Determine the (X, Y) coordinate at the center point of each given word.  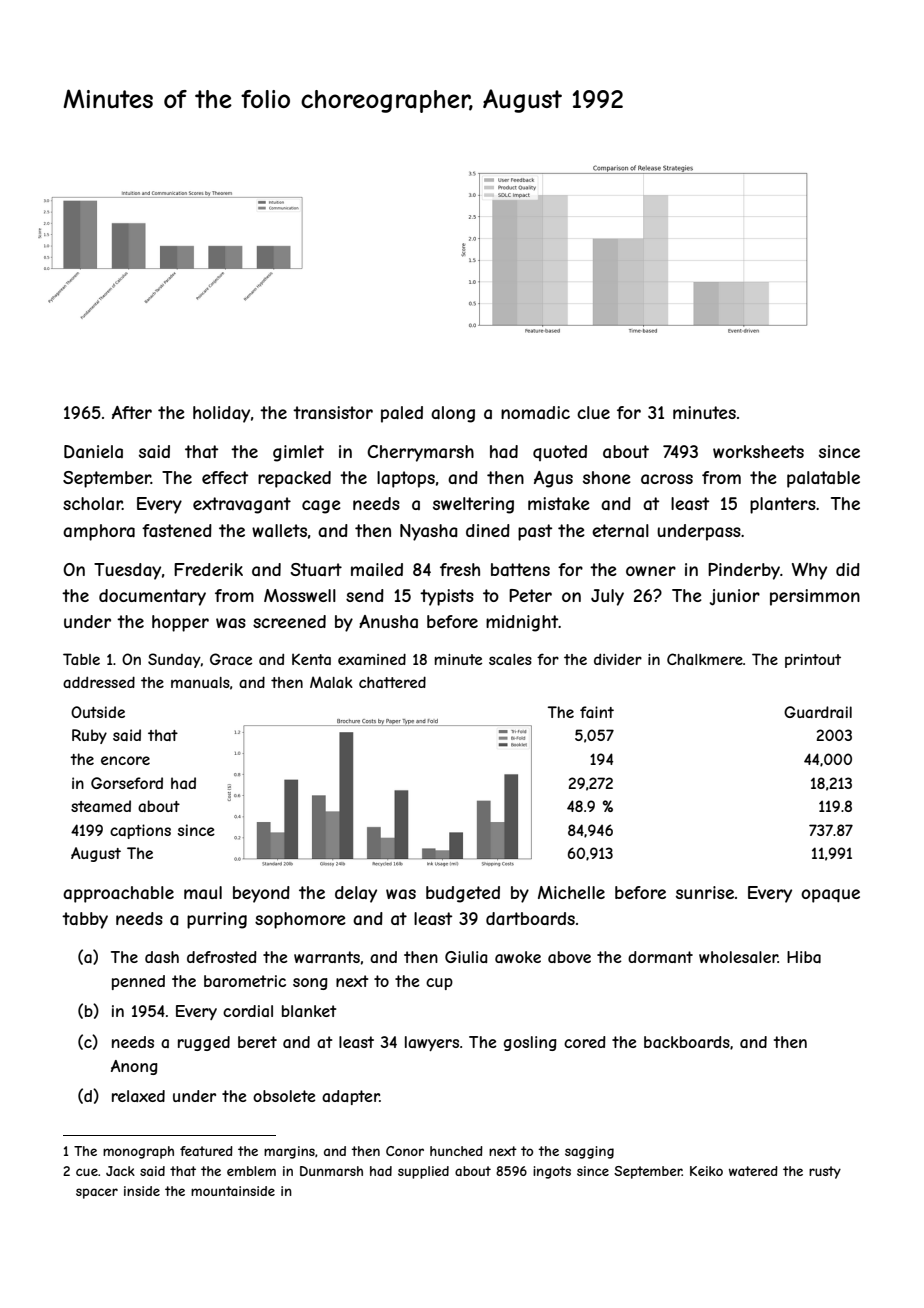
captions (140, 831)
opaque (830, 896)
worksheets (758, 451)
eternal (620, 530)
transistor (333, 412)
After (132, 412)
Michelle (571, 892)
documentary (152, 597)
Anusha (388, 621)
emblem (251, 1171)
